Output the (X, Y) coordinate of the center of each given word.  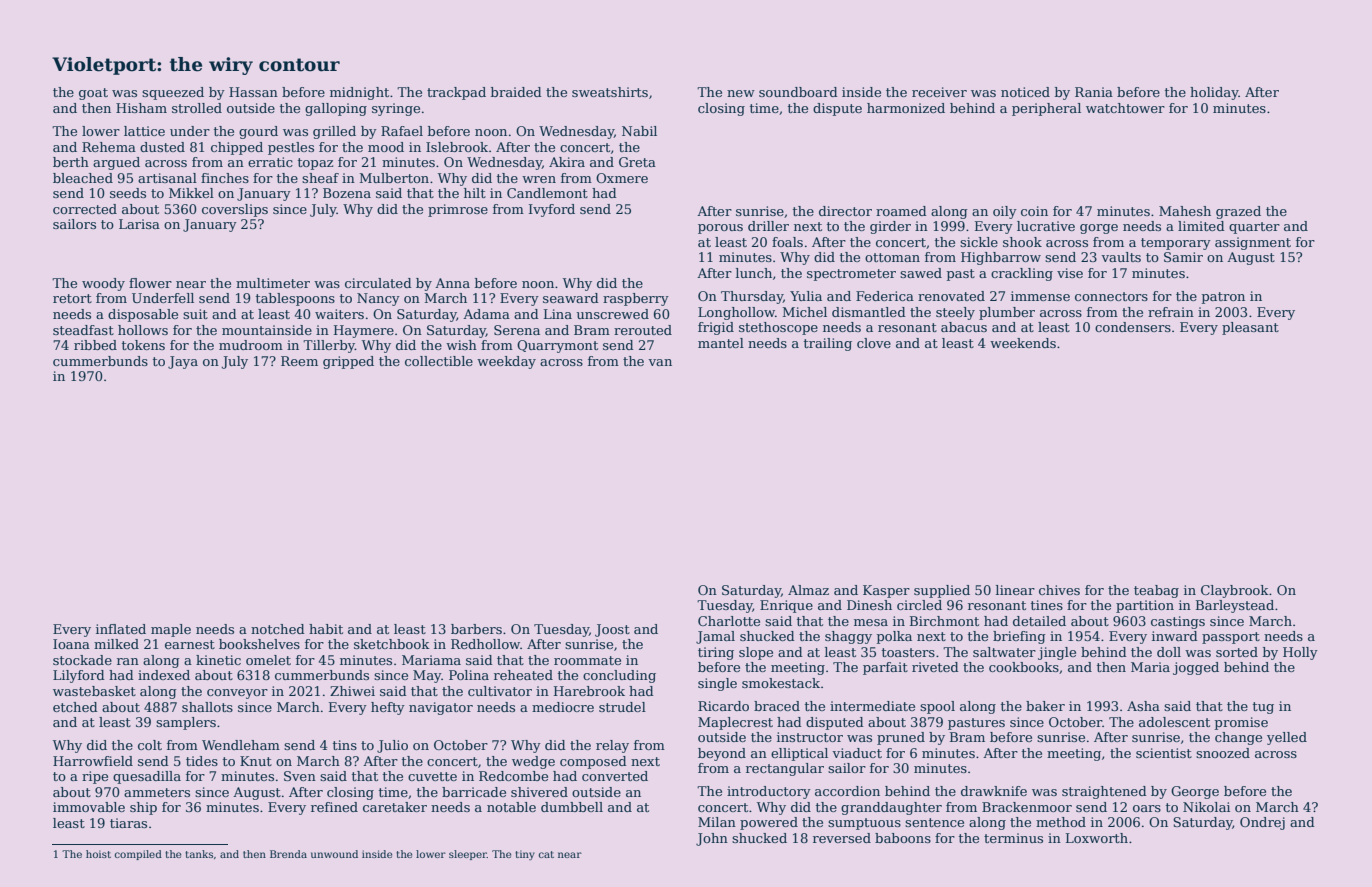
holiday (1214, 93)
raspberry (636, 299)
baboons (903, 838)
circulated (378, 283)
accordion (847, 791)
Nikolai (1206, 807)
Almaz (808, 590)
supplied (942, 591)
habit (326, 629)
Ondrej (1262, 823)
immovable (89, 807)
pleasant (1250, 328)
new (741, 93)
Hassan (253, 92)
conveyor (237, 694)
